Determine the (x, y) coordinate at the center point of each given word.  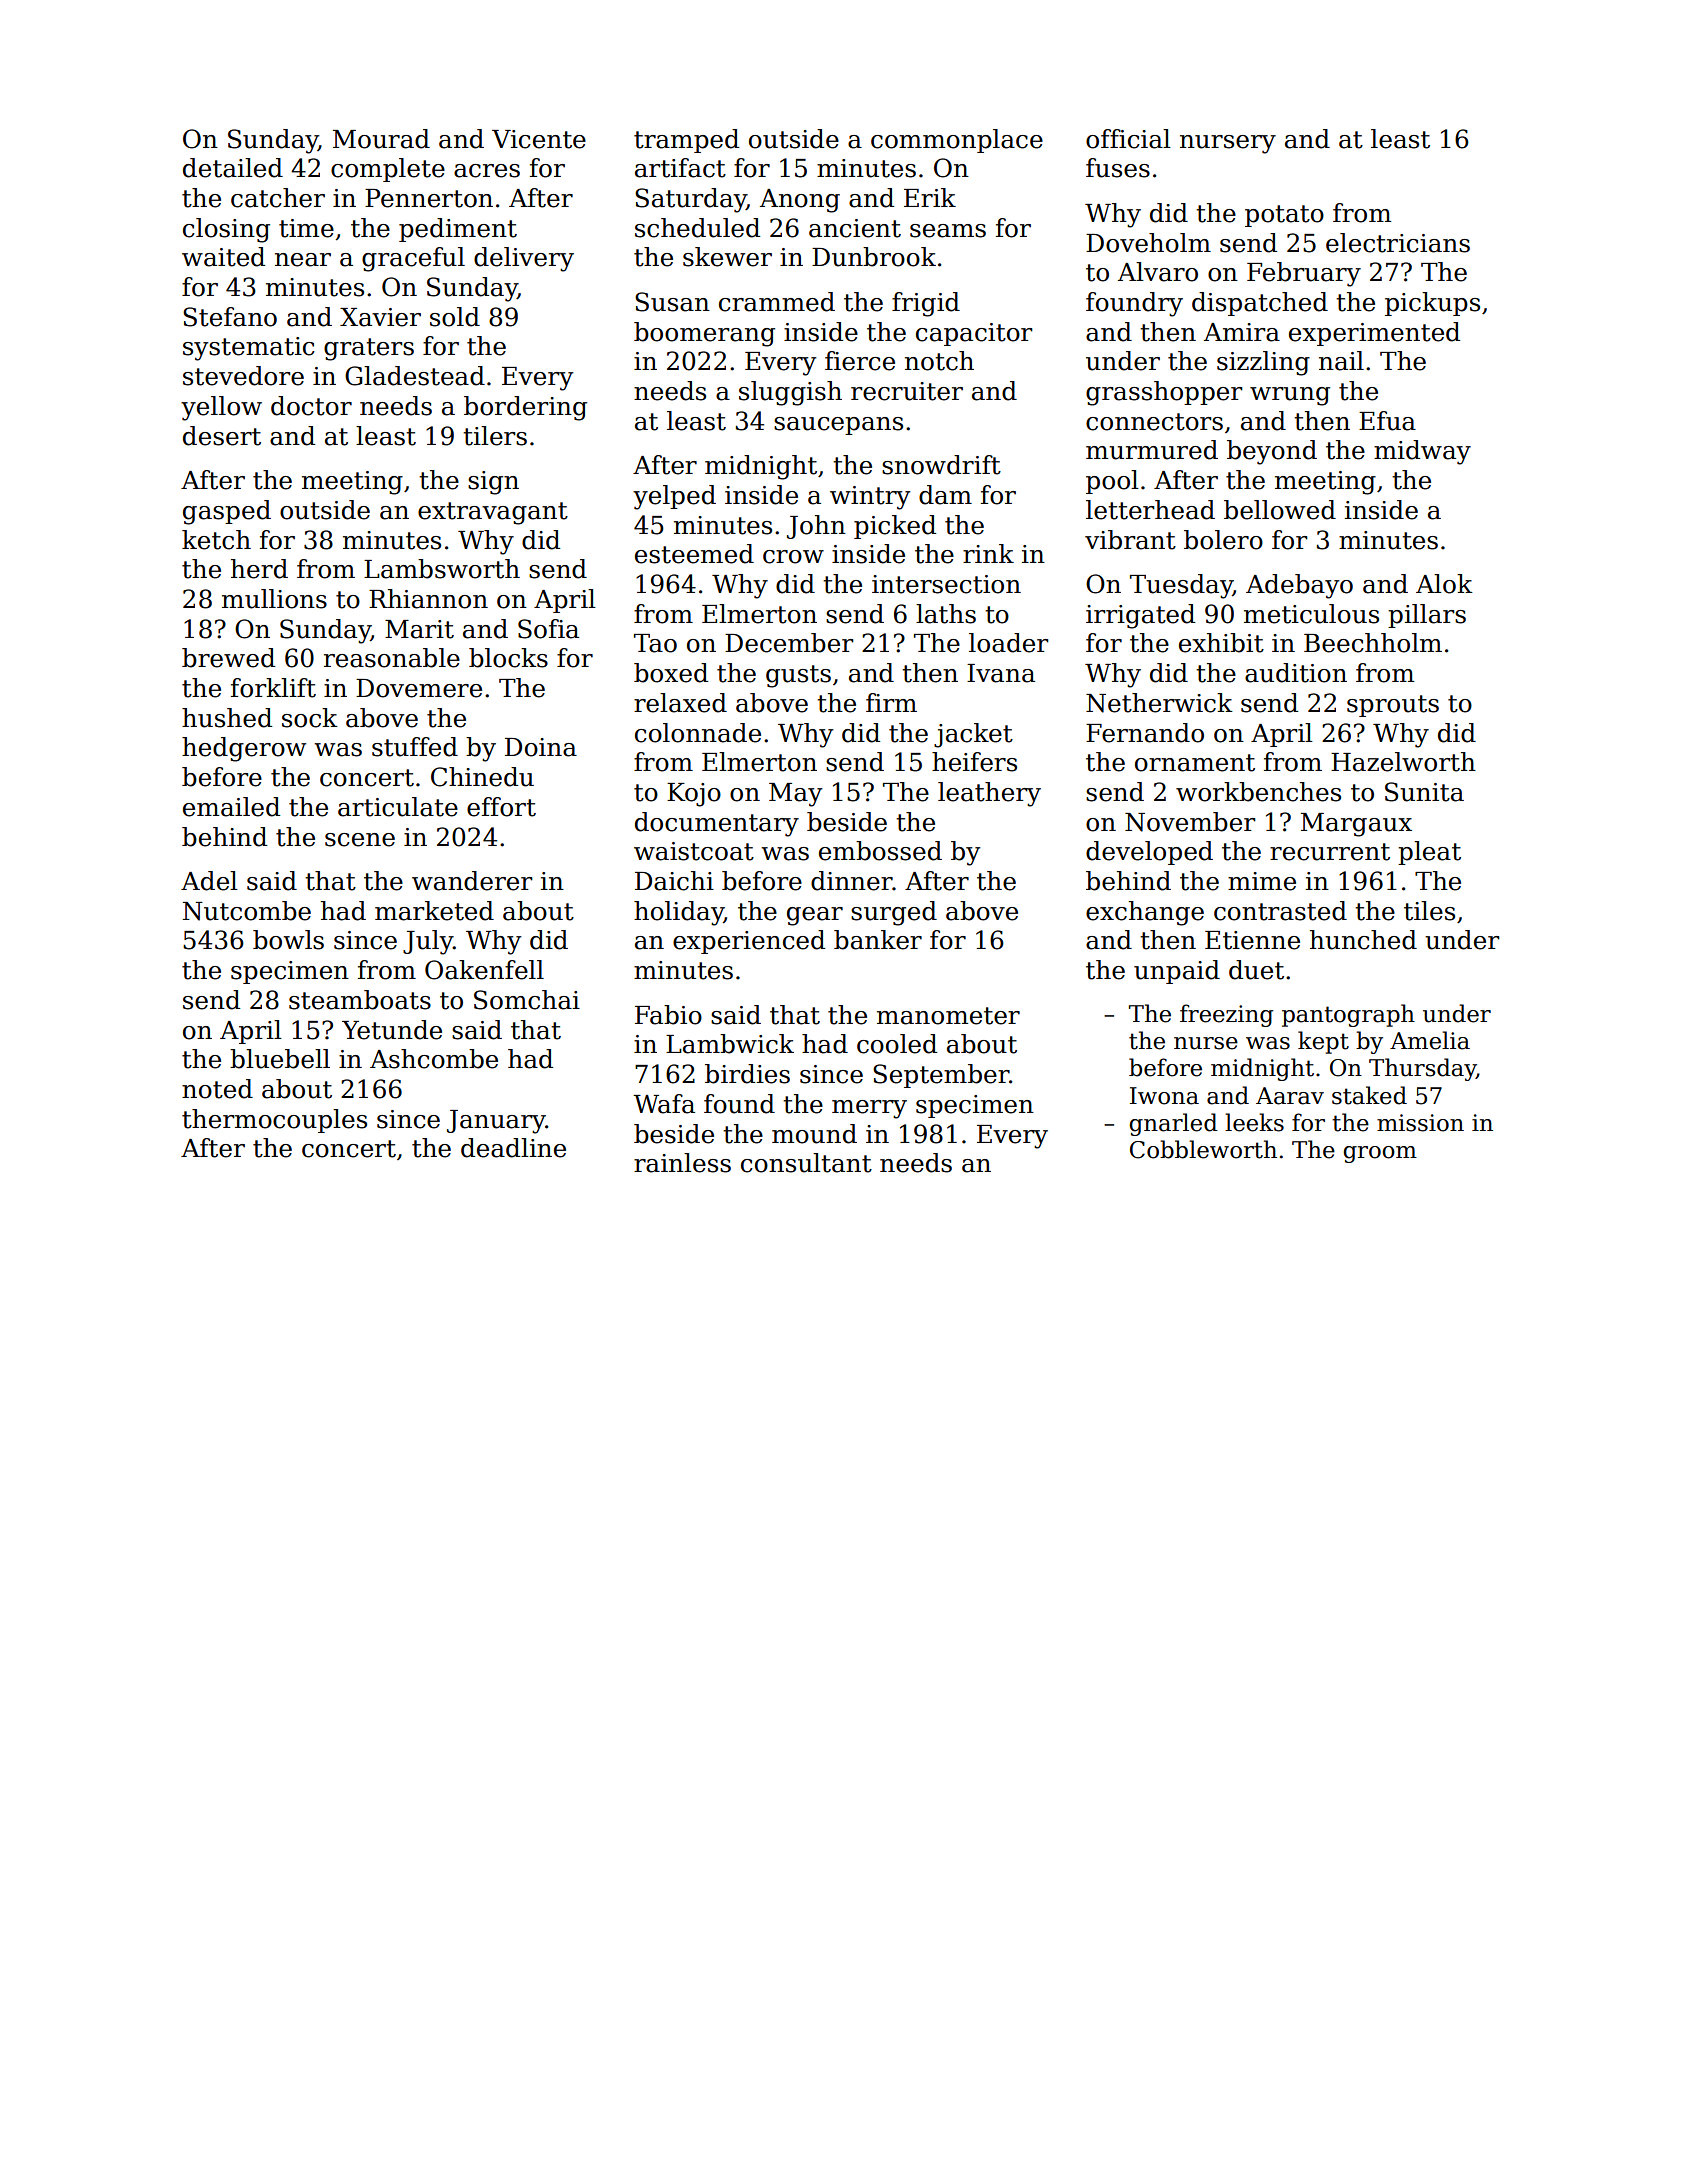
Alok (1444, 584)
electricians (1398, 243)
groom (1380, 1154)
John (816, 527)
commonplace (957, 141)
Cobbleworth (1203, 1149)
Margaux (1356, 825)
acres (487, 171)
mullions (274, 599)
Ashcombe (434, 1059)
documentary (717, 824)
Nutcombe (247, 911)
